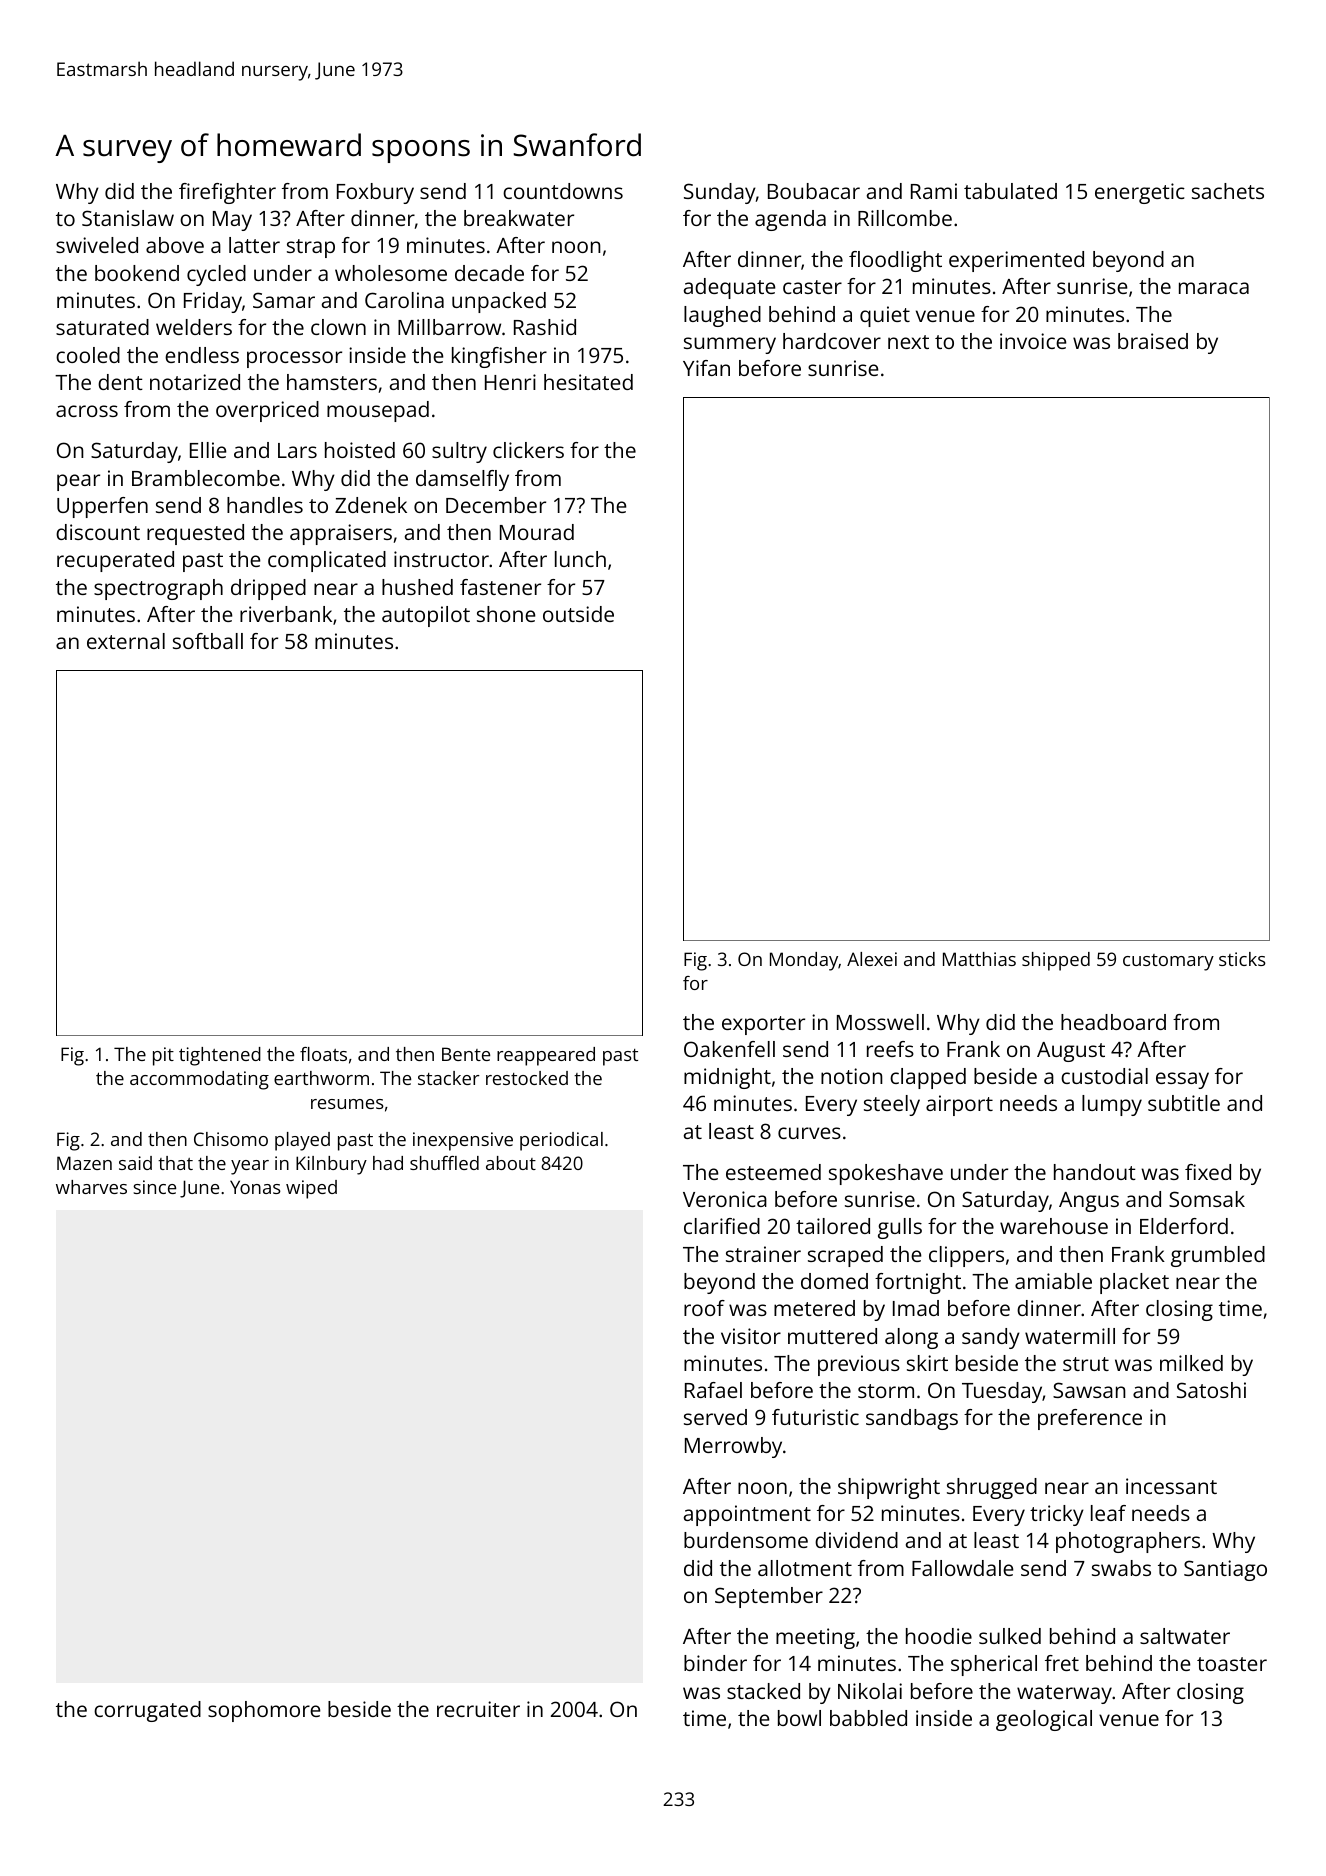 The height and width of the screenshot is (1876, 1326). Describe the element at coordinates (720, 193) in the screenshot. I see `Sunday` at that location.
